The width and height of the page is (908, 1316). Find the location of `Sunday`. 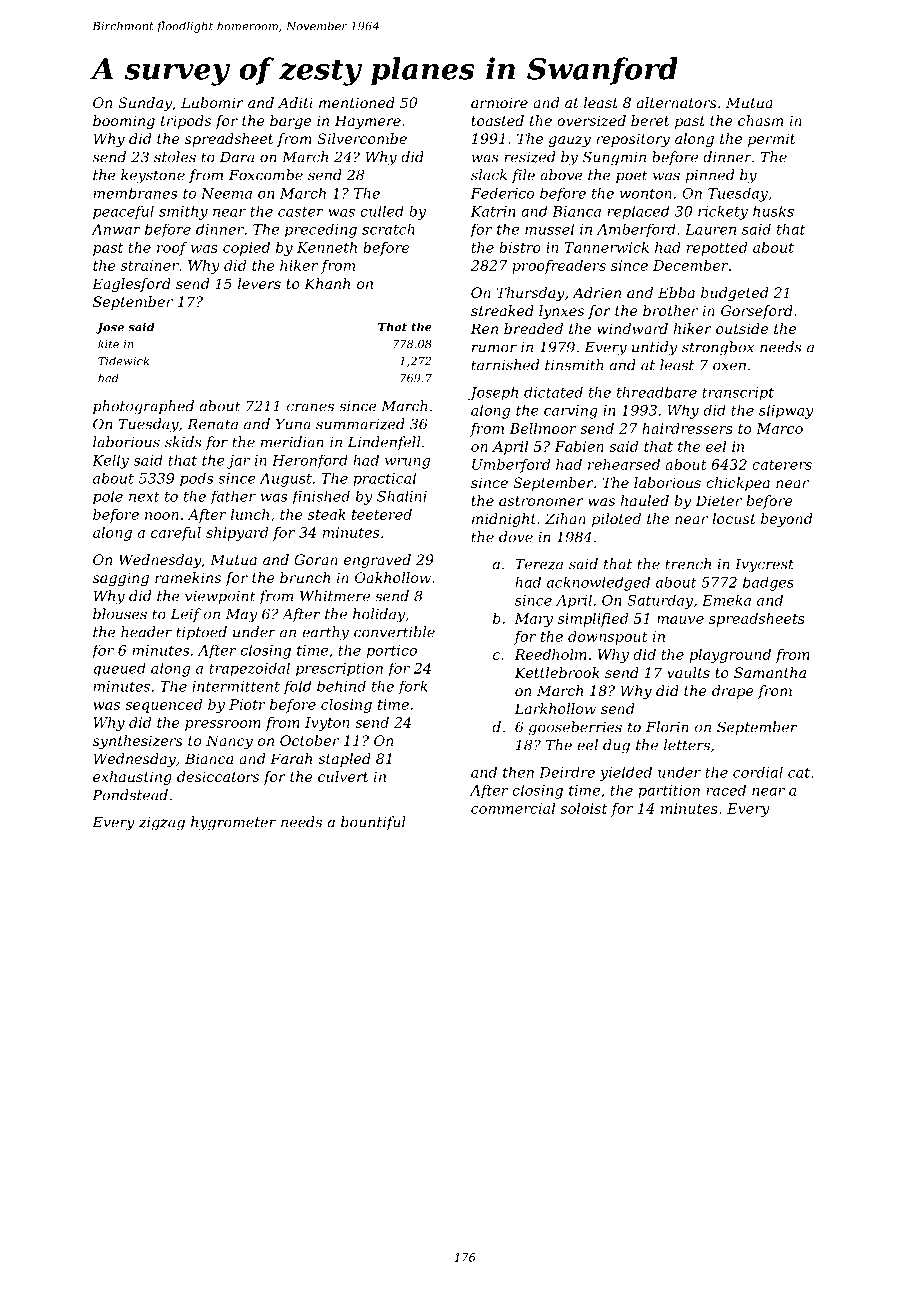

Sunday is located at coordinates (145, 104).
